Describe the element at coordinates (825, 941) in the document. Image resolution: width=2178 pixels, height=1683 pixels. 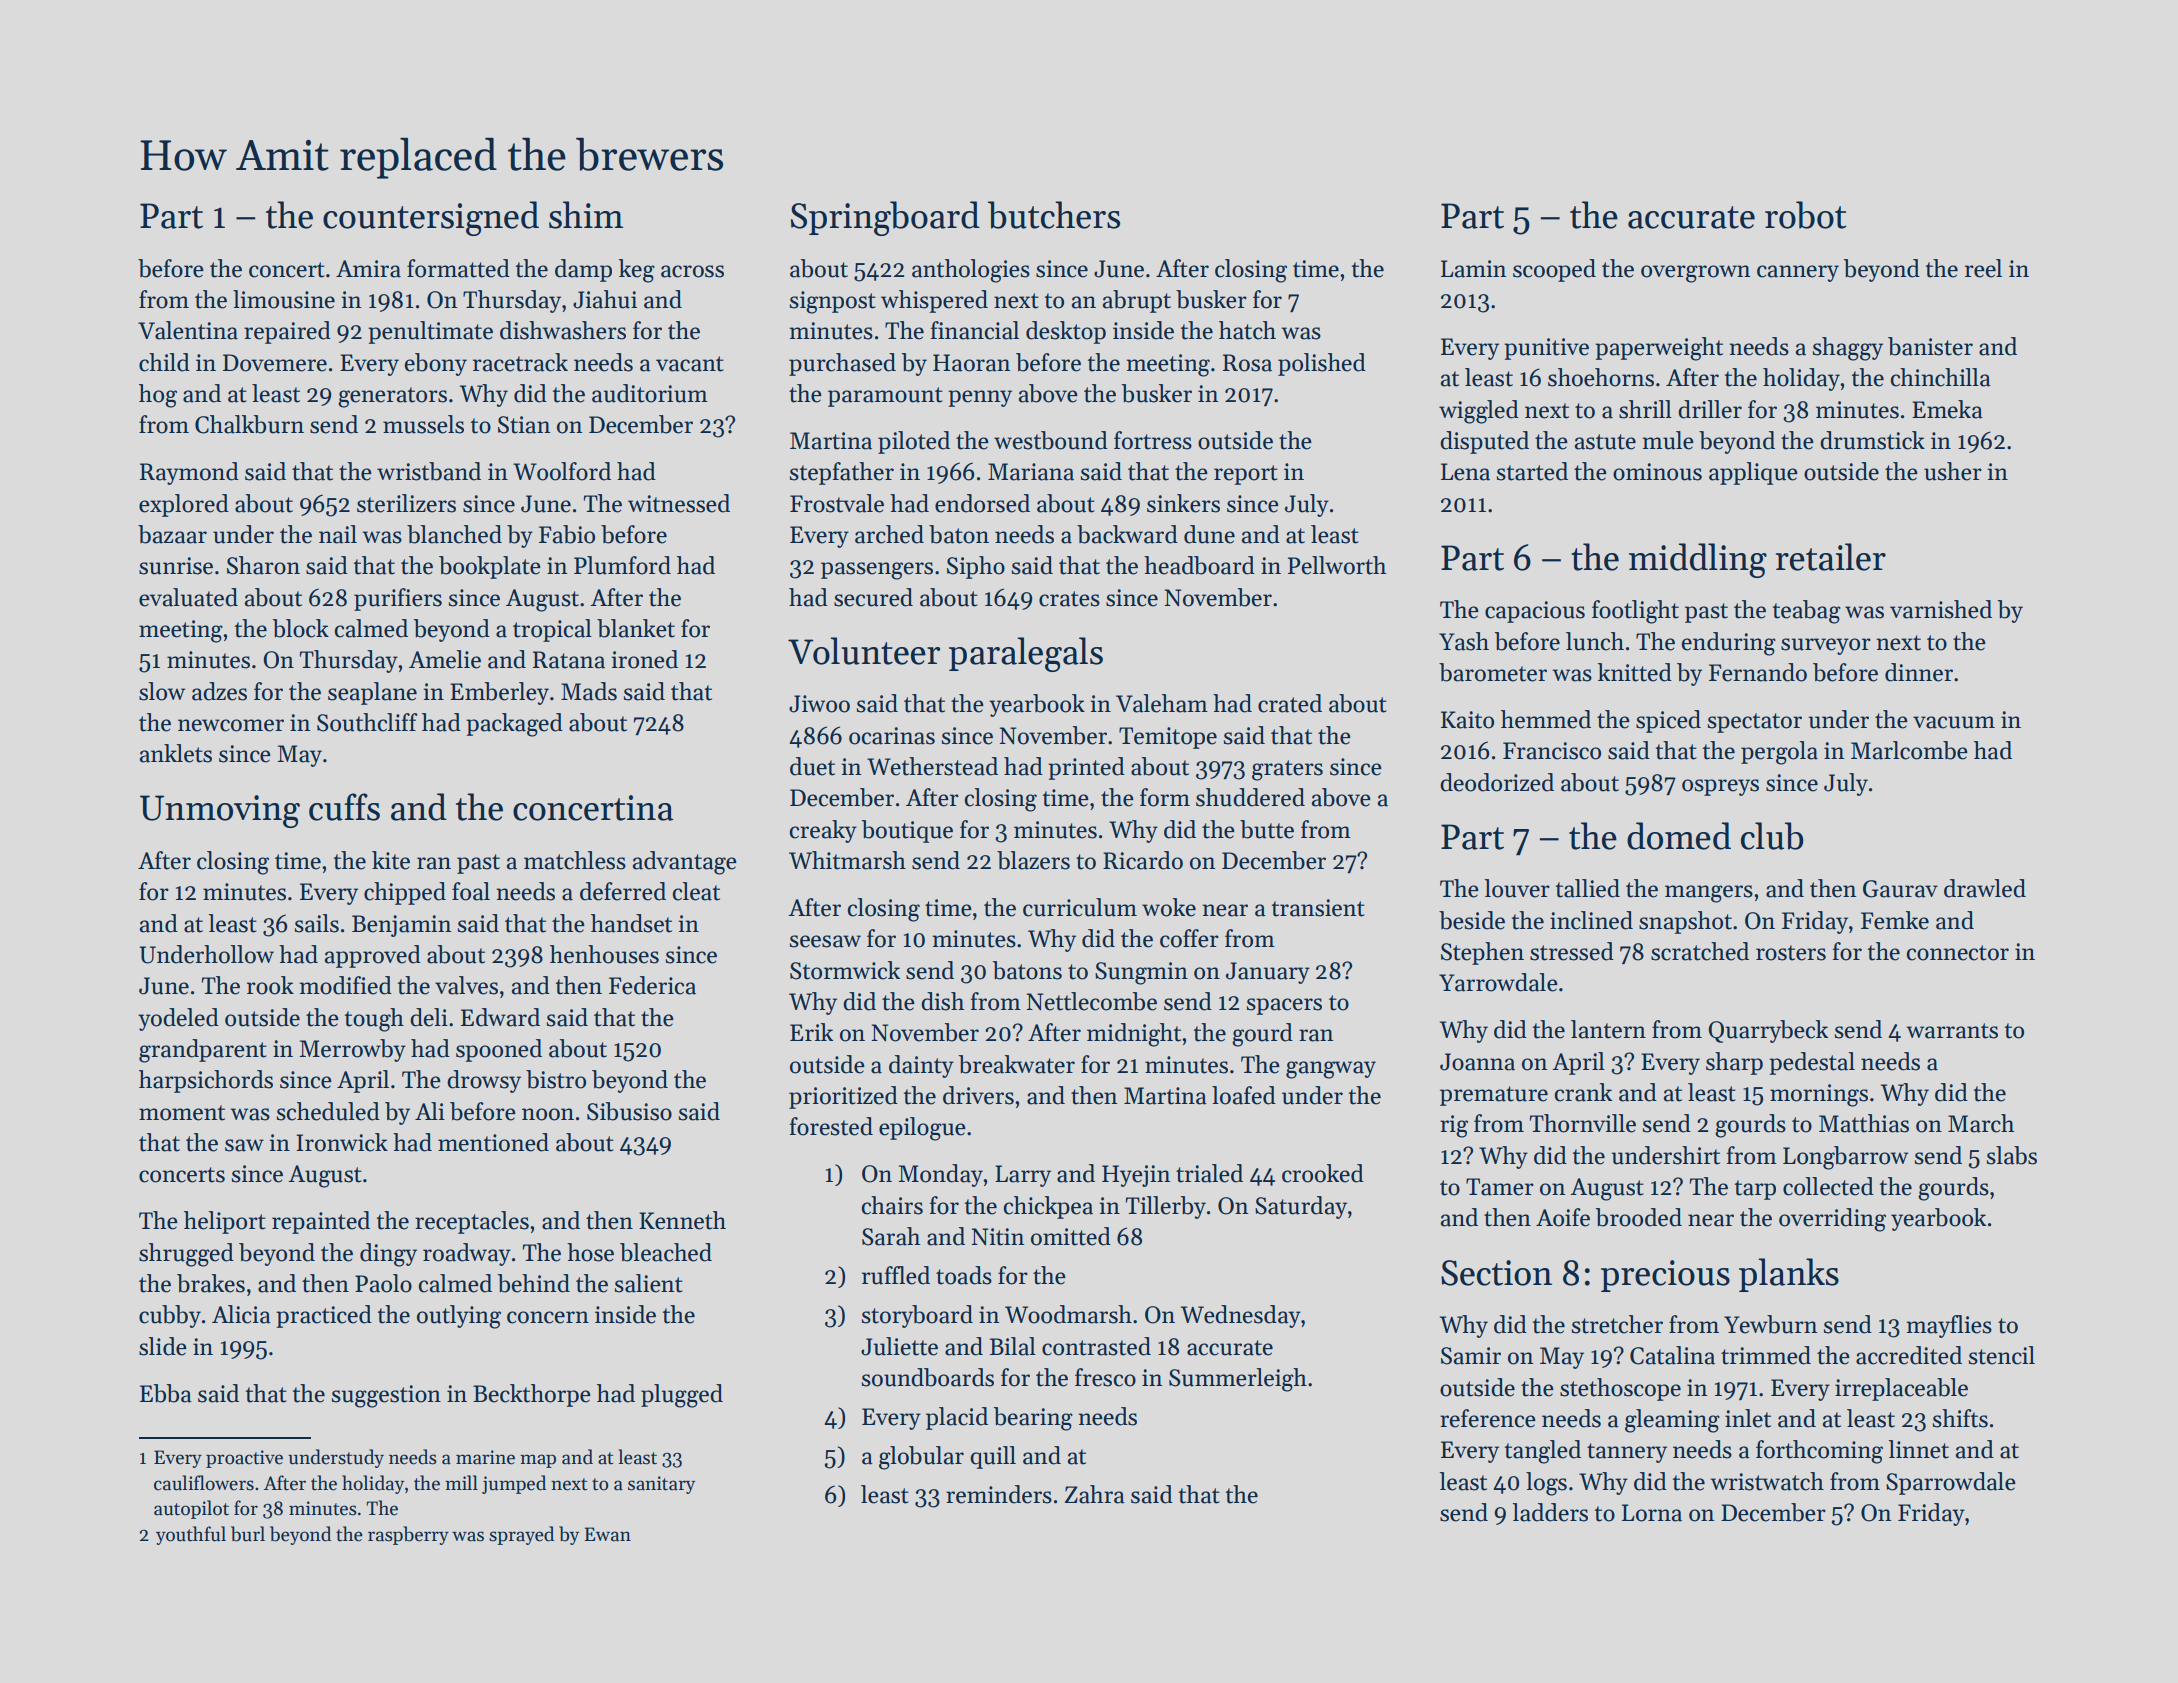
I see `seesaw` at that location.
